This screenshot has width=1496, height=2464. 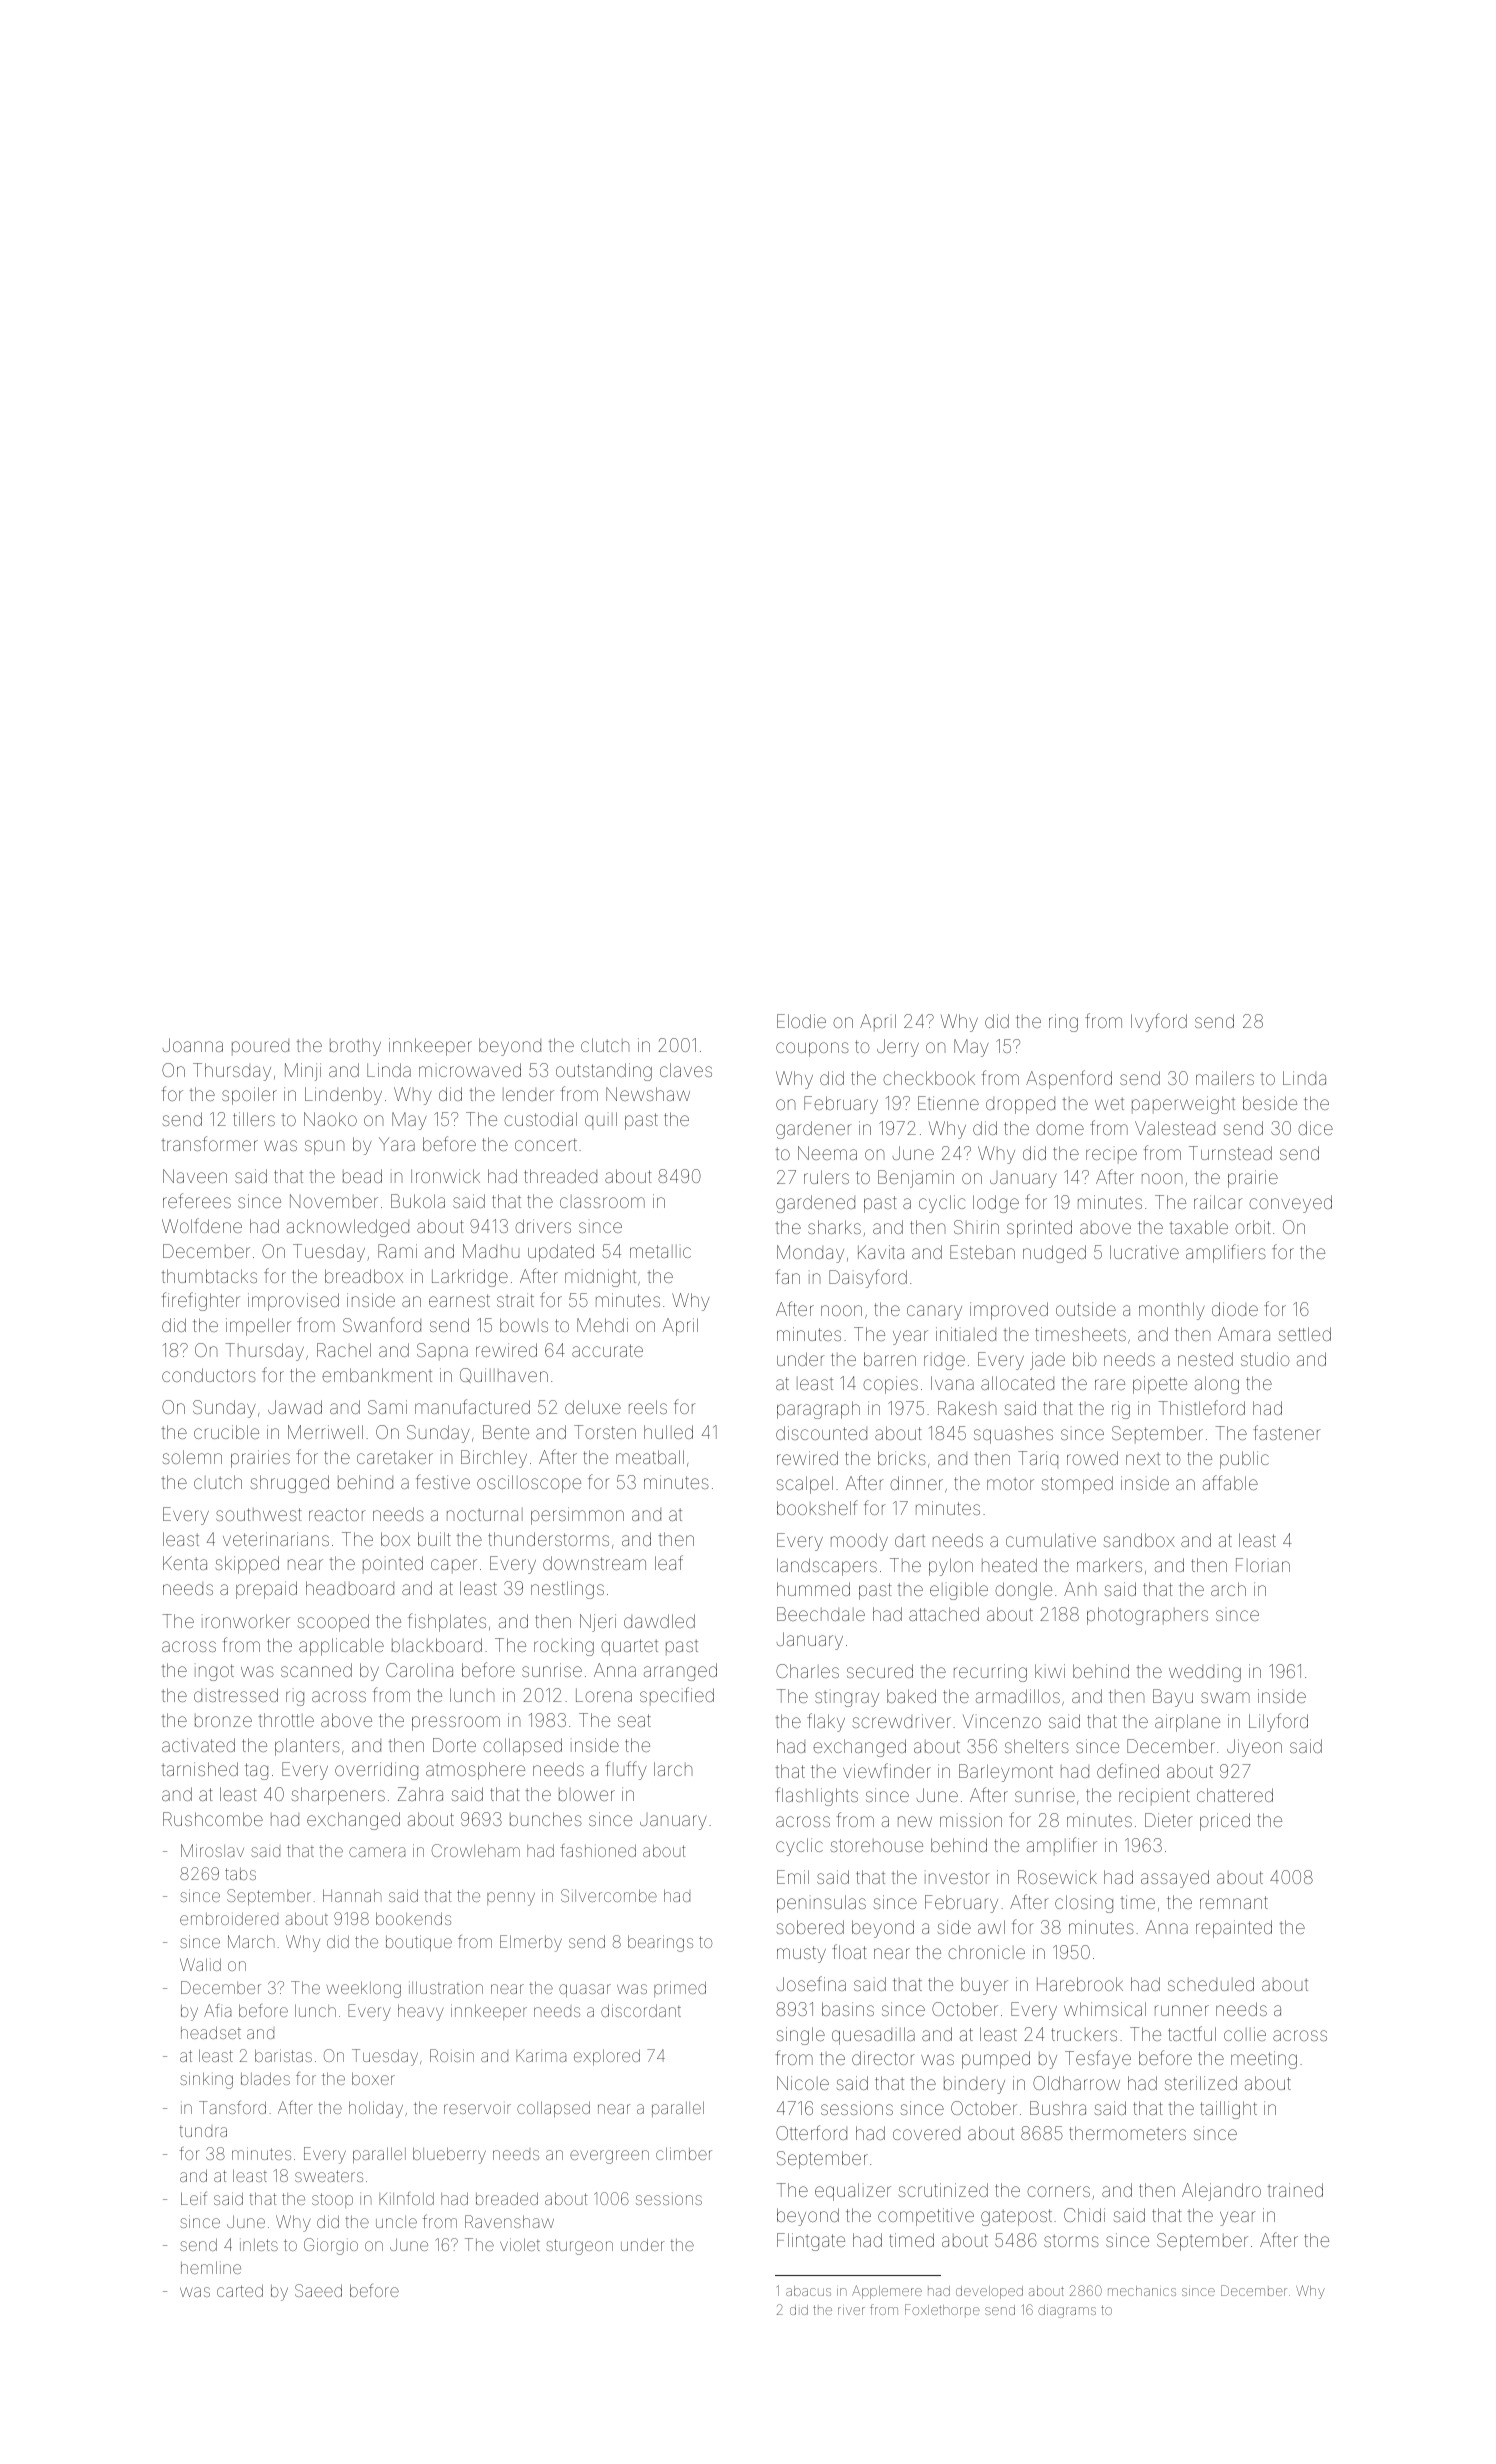 I want to click on uncle, so click(x=396, y=2222).
